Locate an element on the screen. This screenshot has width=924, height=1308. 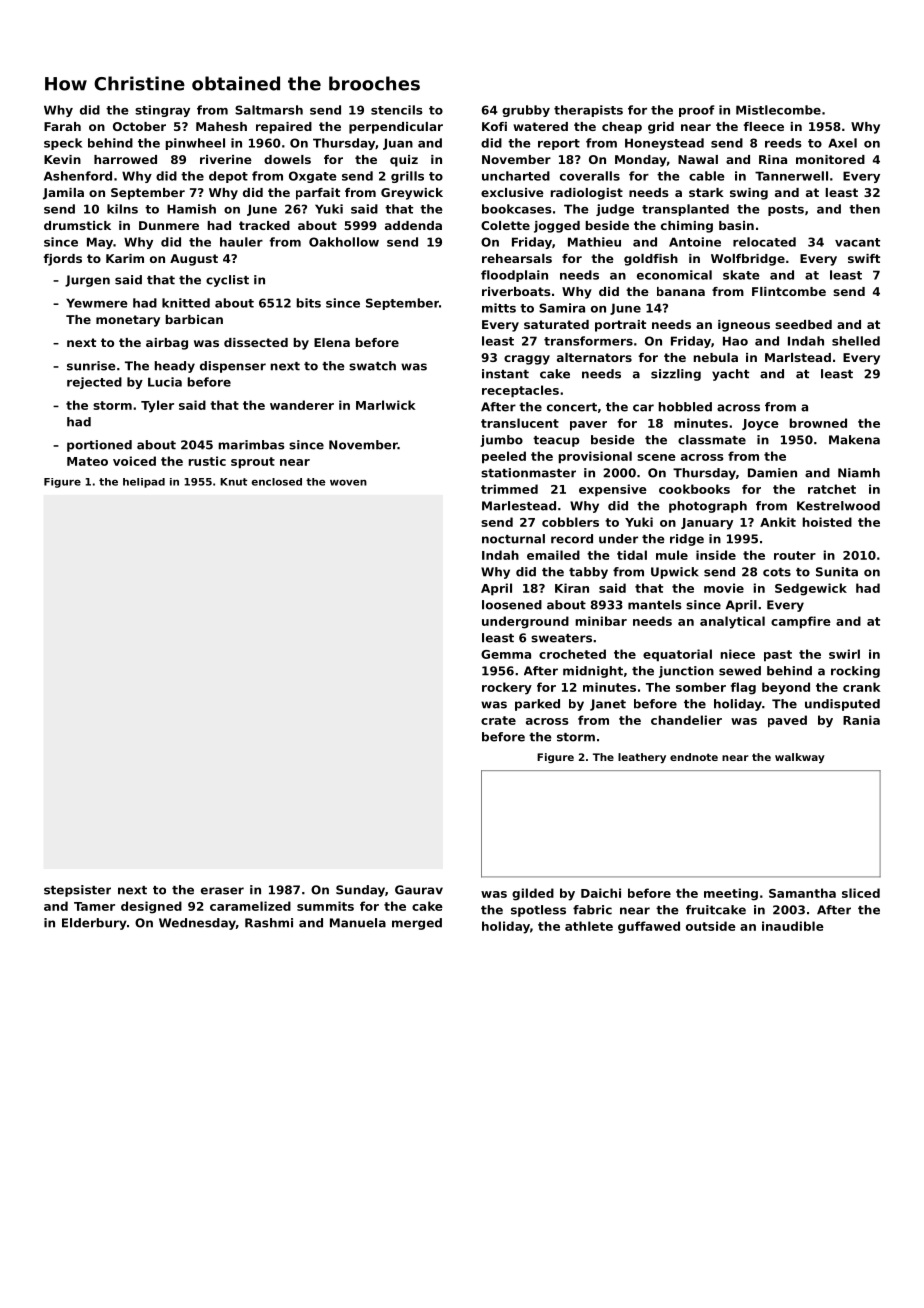
campfire is located at coordinates (801, 622).
